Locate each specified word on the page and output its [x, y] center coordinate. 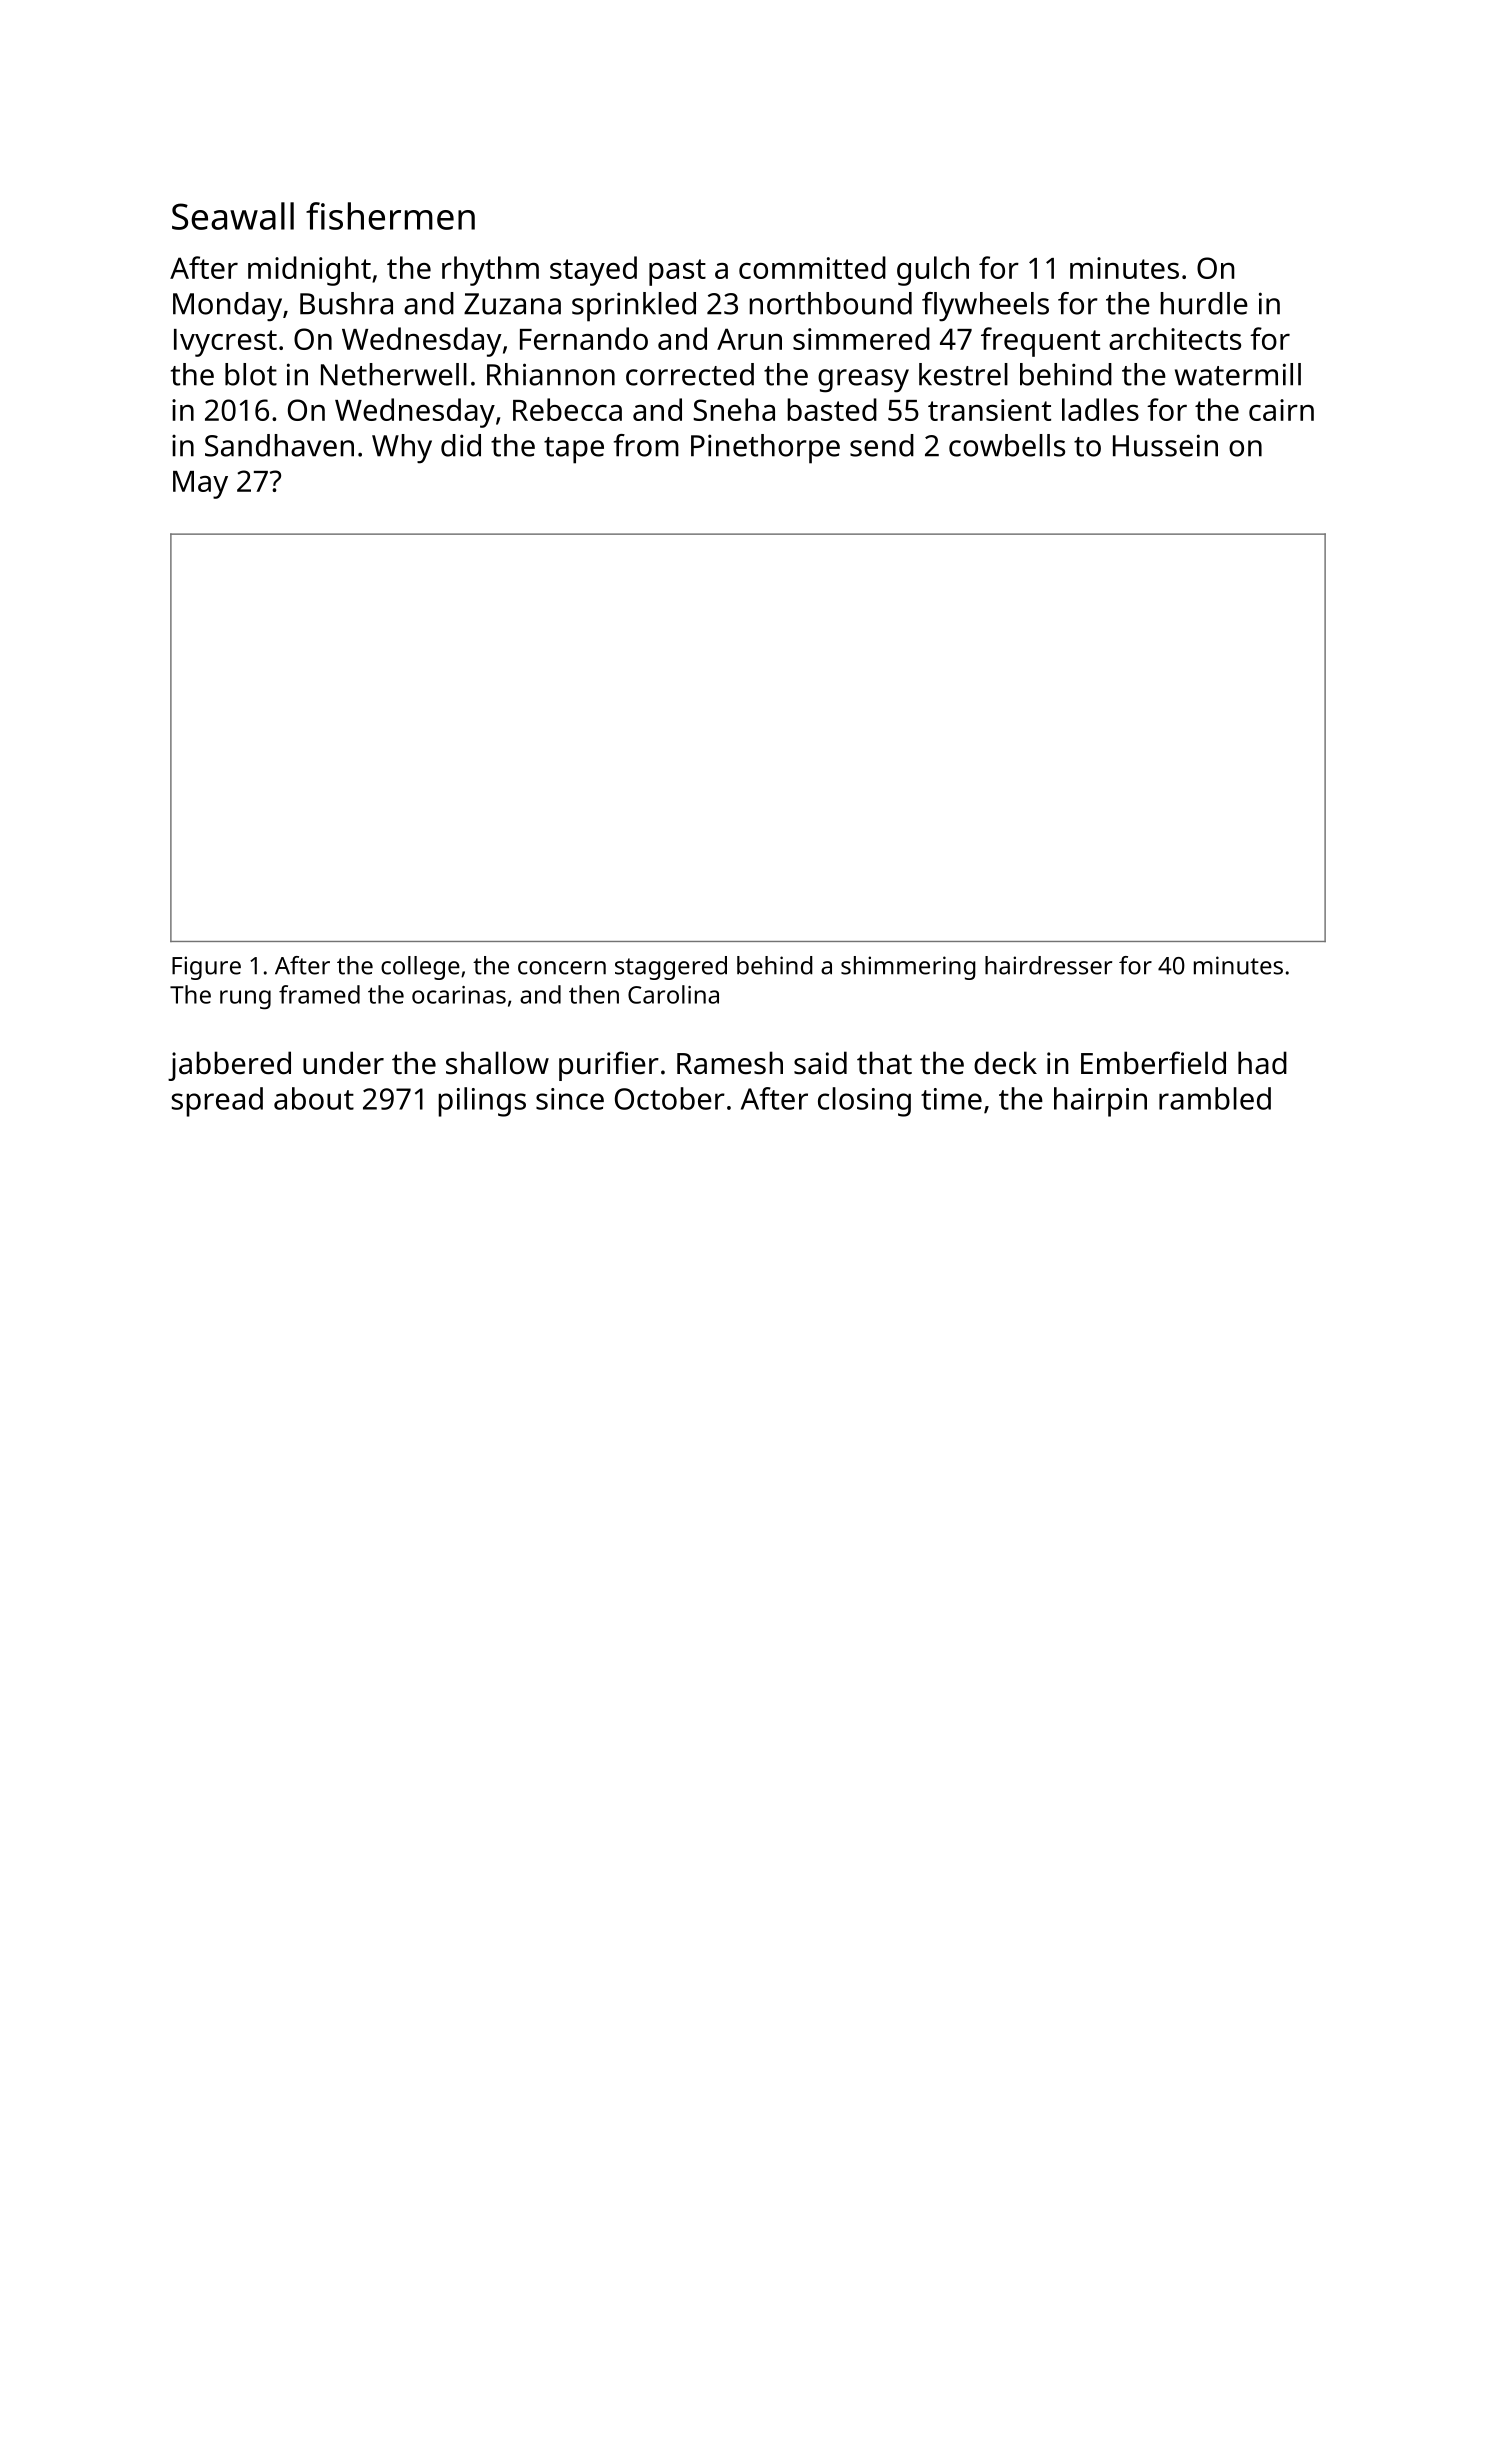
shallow [497, 1063]
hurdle [1204, 303]
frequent [1040, 342]
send [882, 445]
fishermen [390, 216]
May [200, 485]
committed [812, 267]
